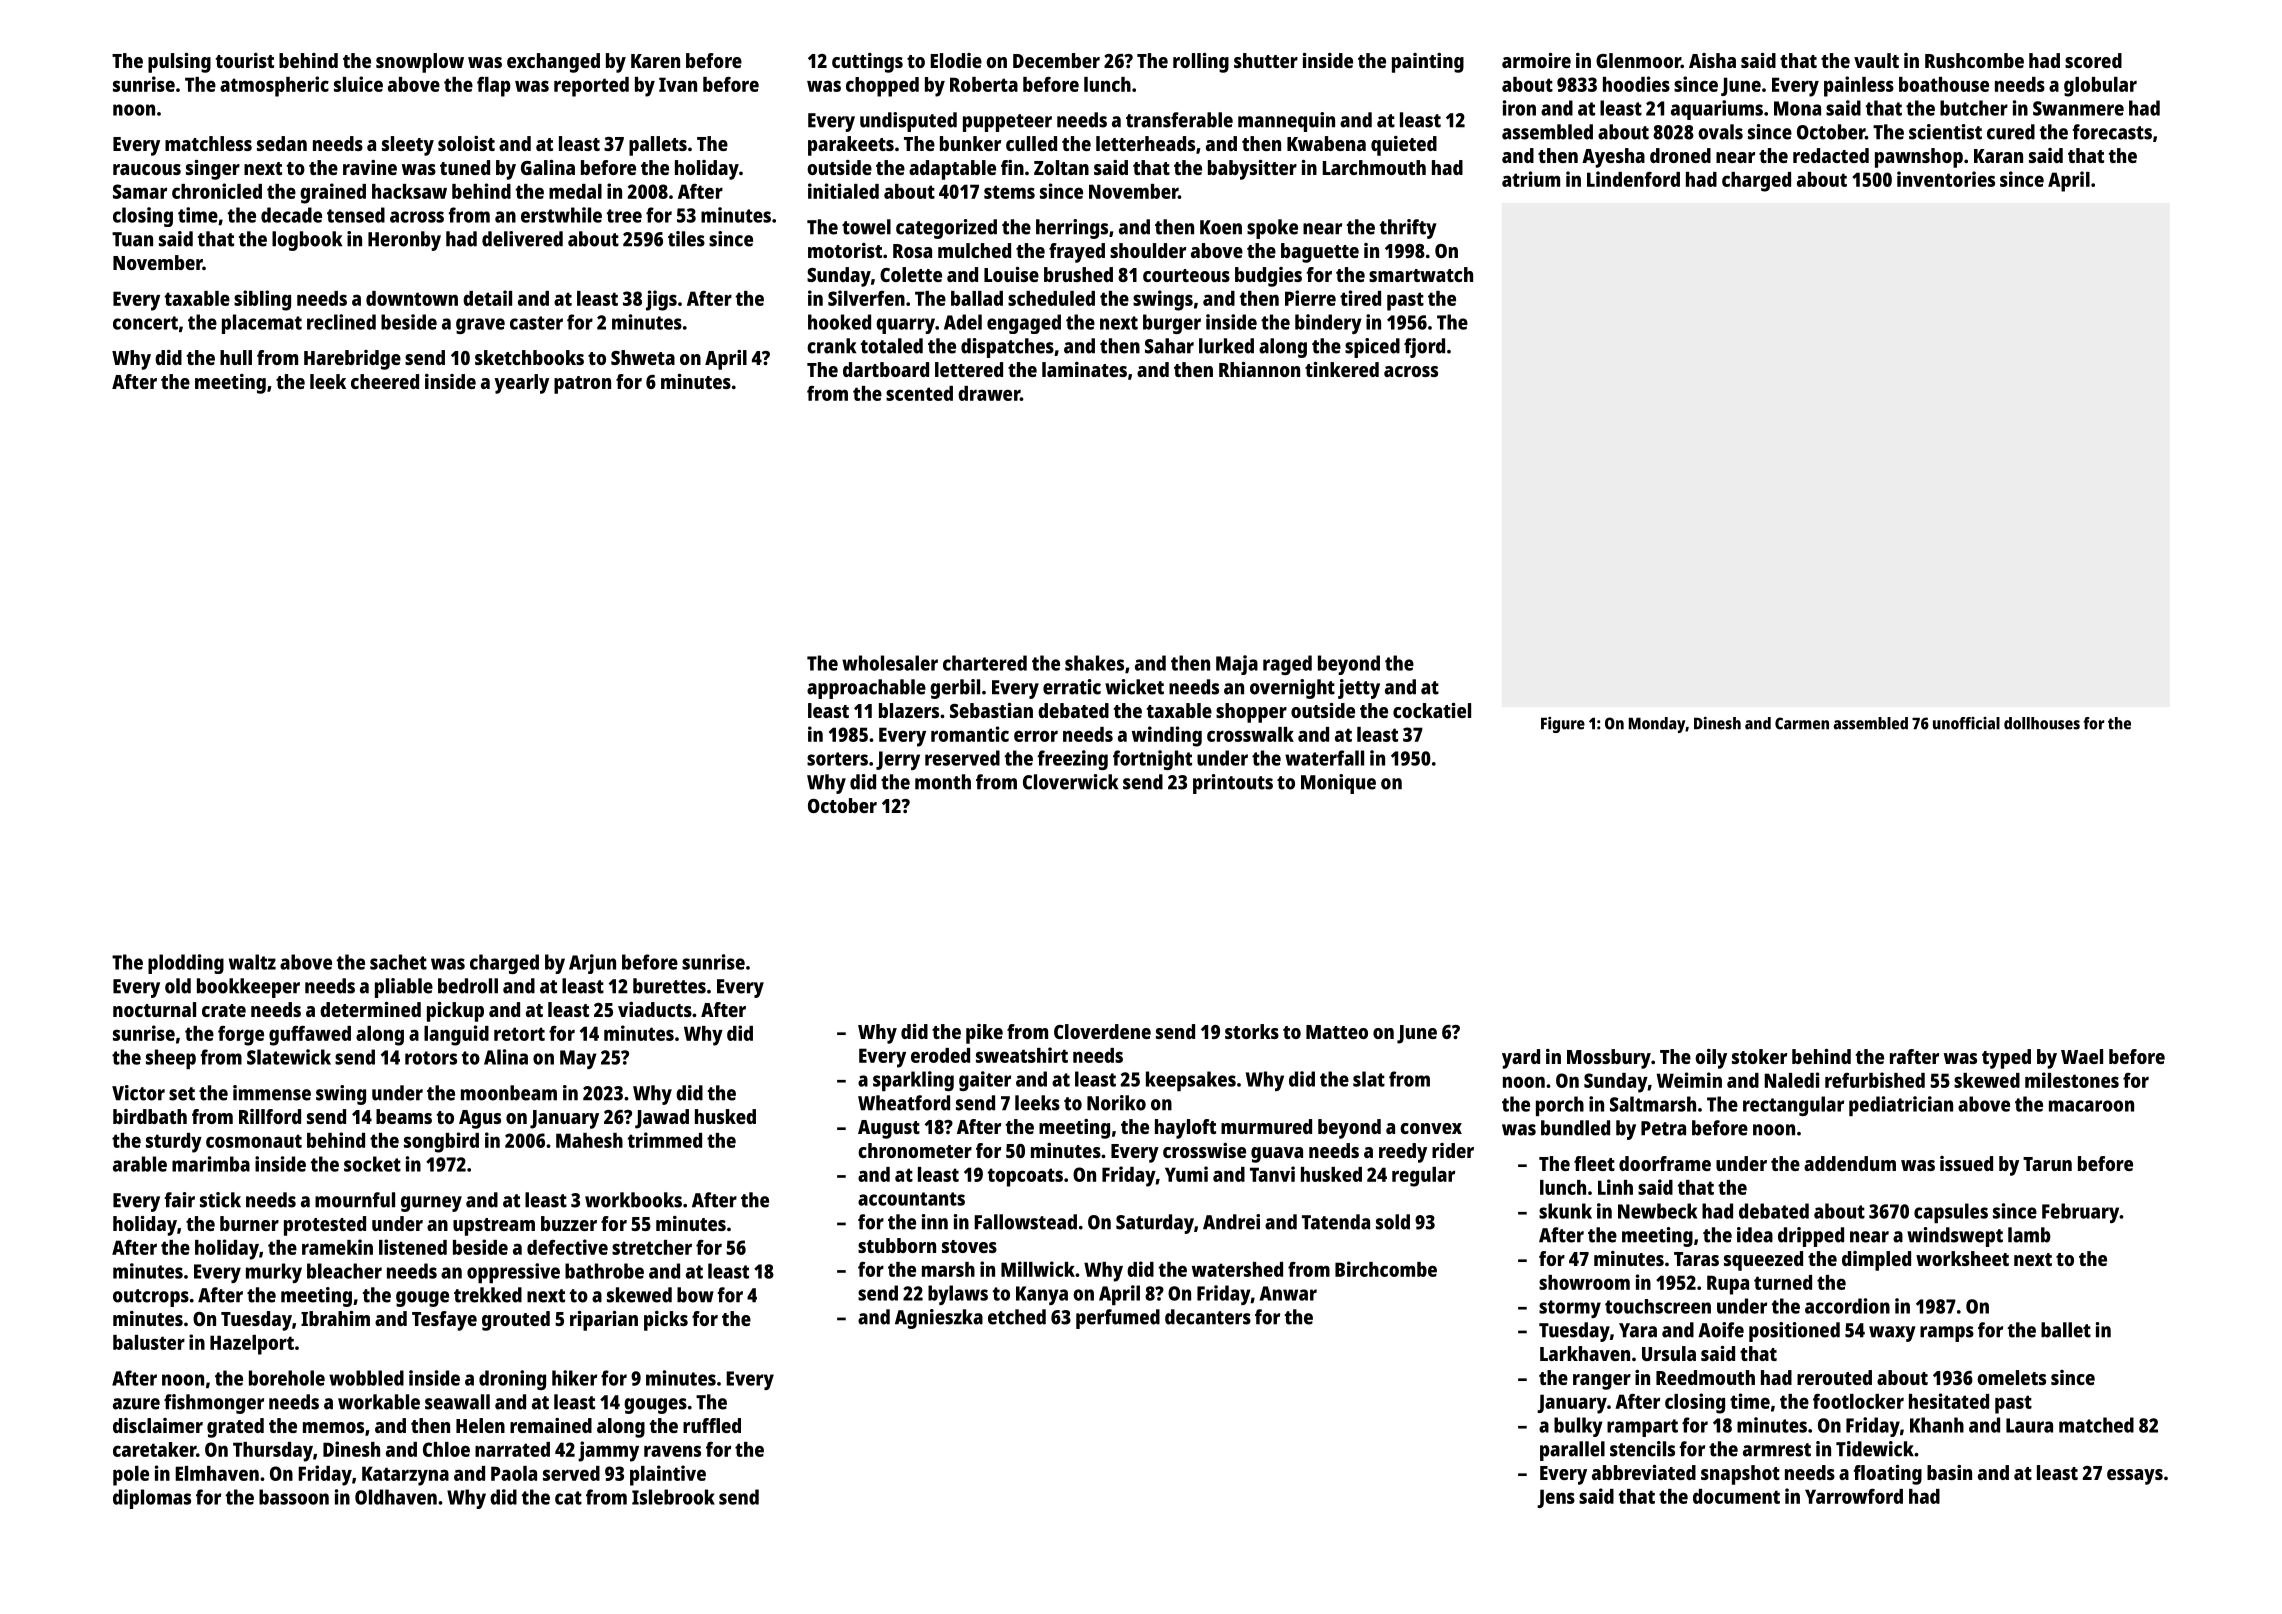 The height and width of the screenshot is (1614, 2282). Describe the element at coordinates (1102, 1031) in the screenshot. I see `Cloverdene` at that location.
